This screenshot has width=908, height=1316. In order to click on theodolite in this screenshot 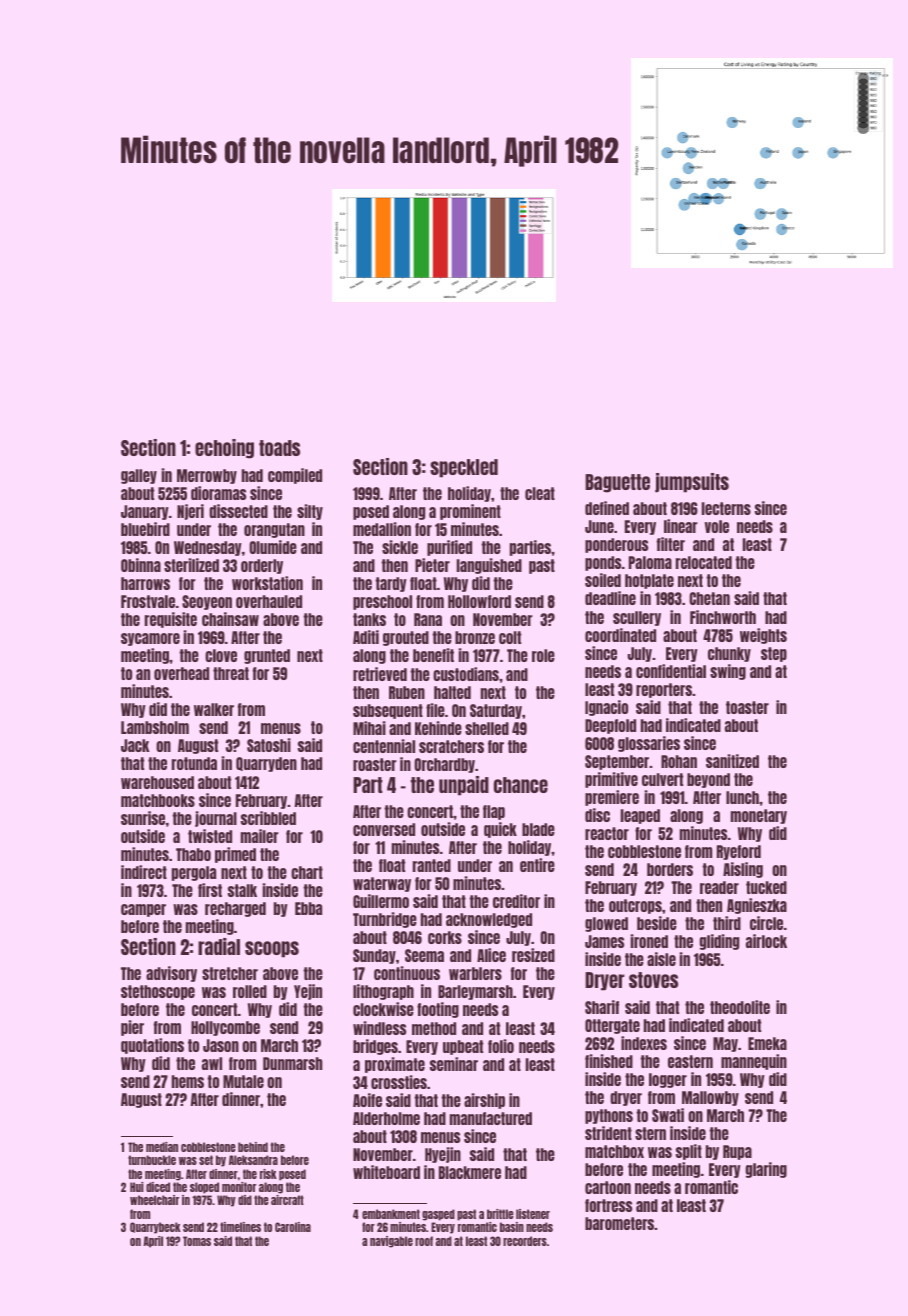, I will do `click(740, 1007)`.
